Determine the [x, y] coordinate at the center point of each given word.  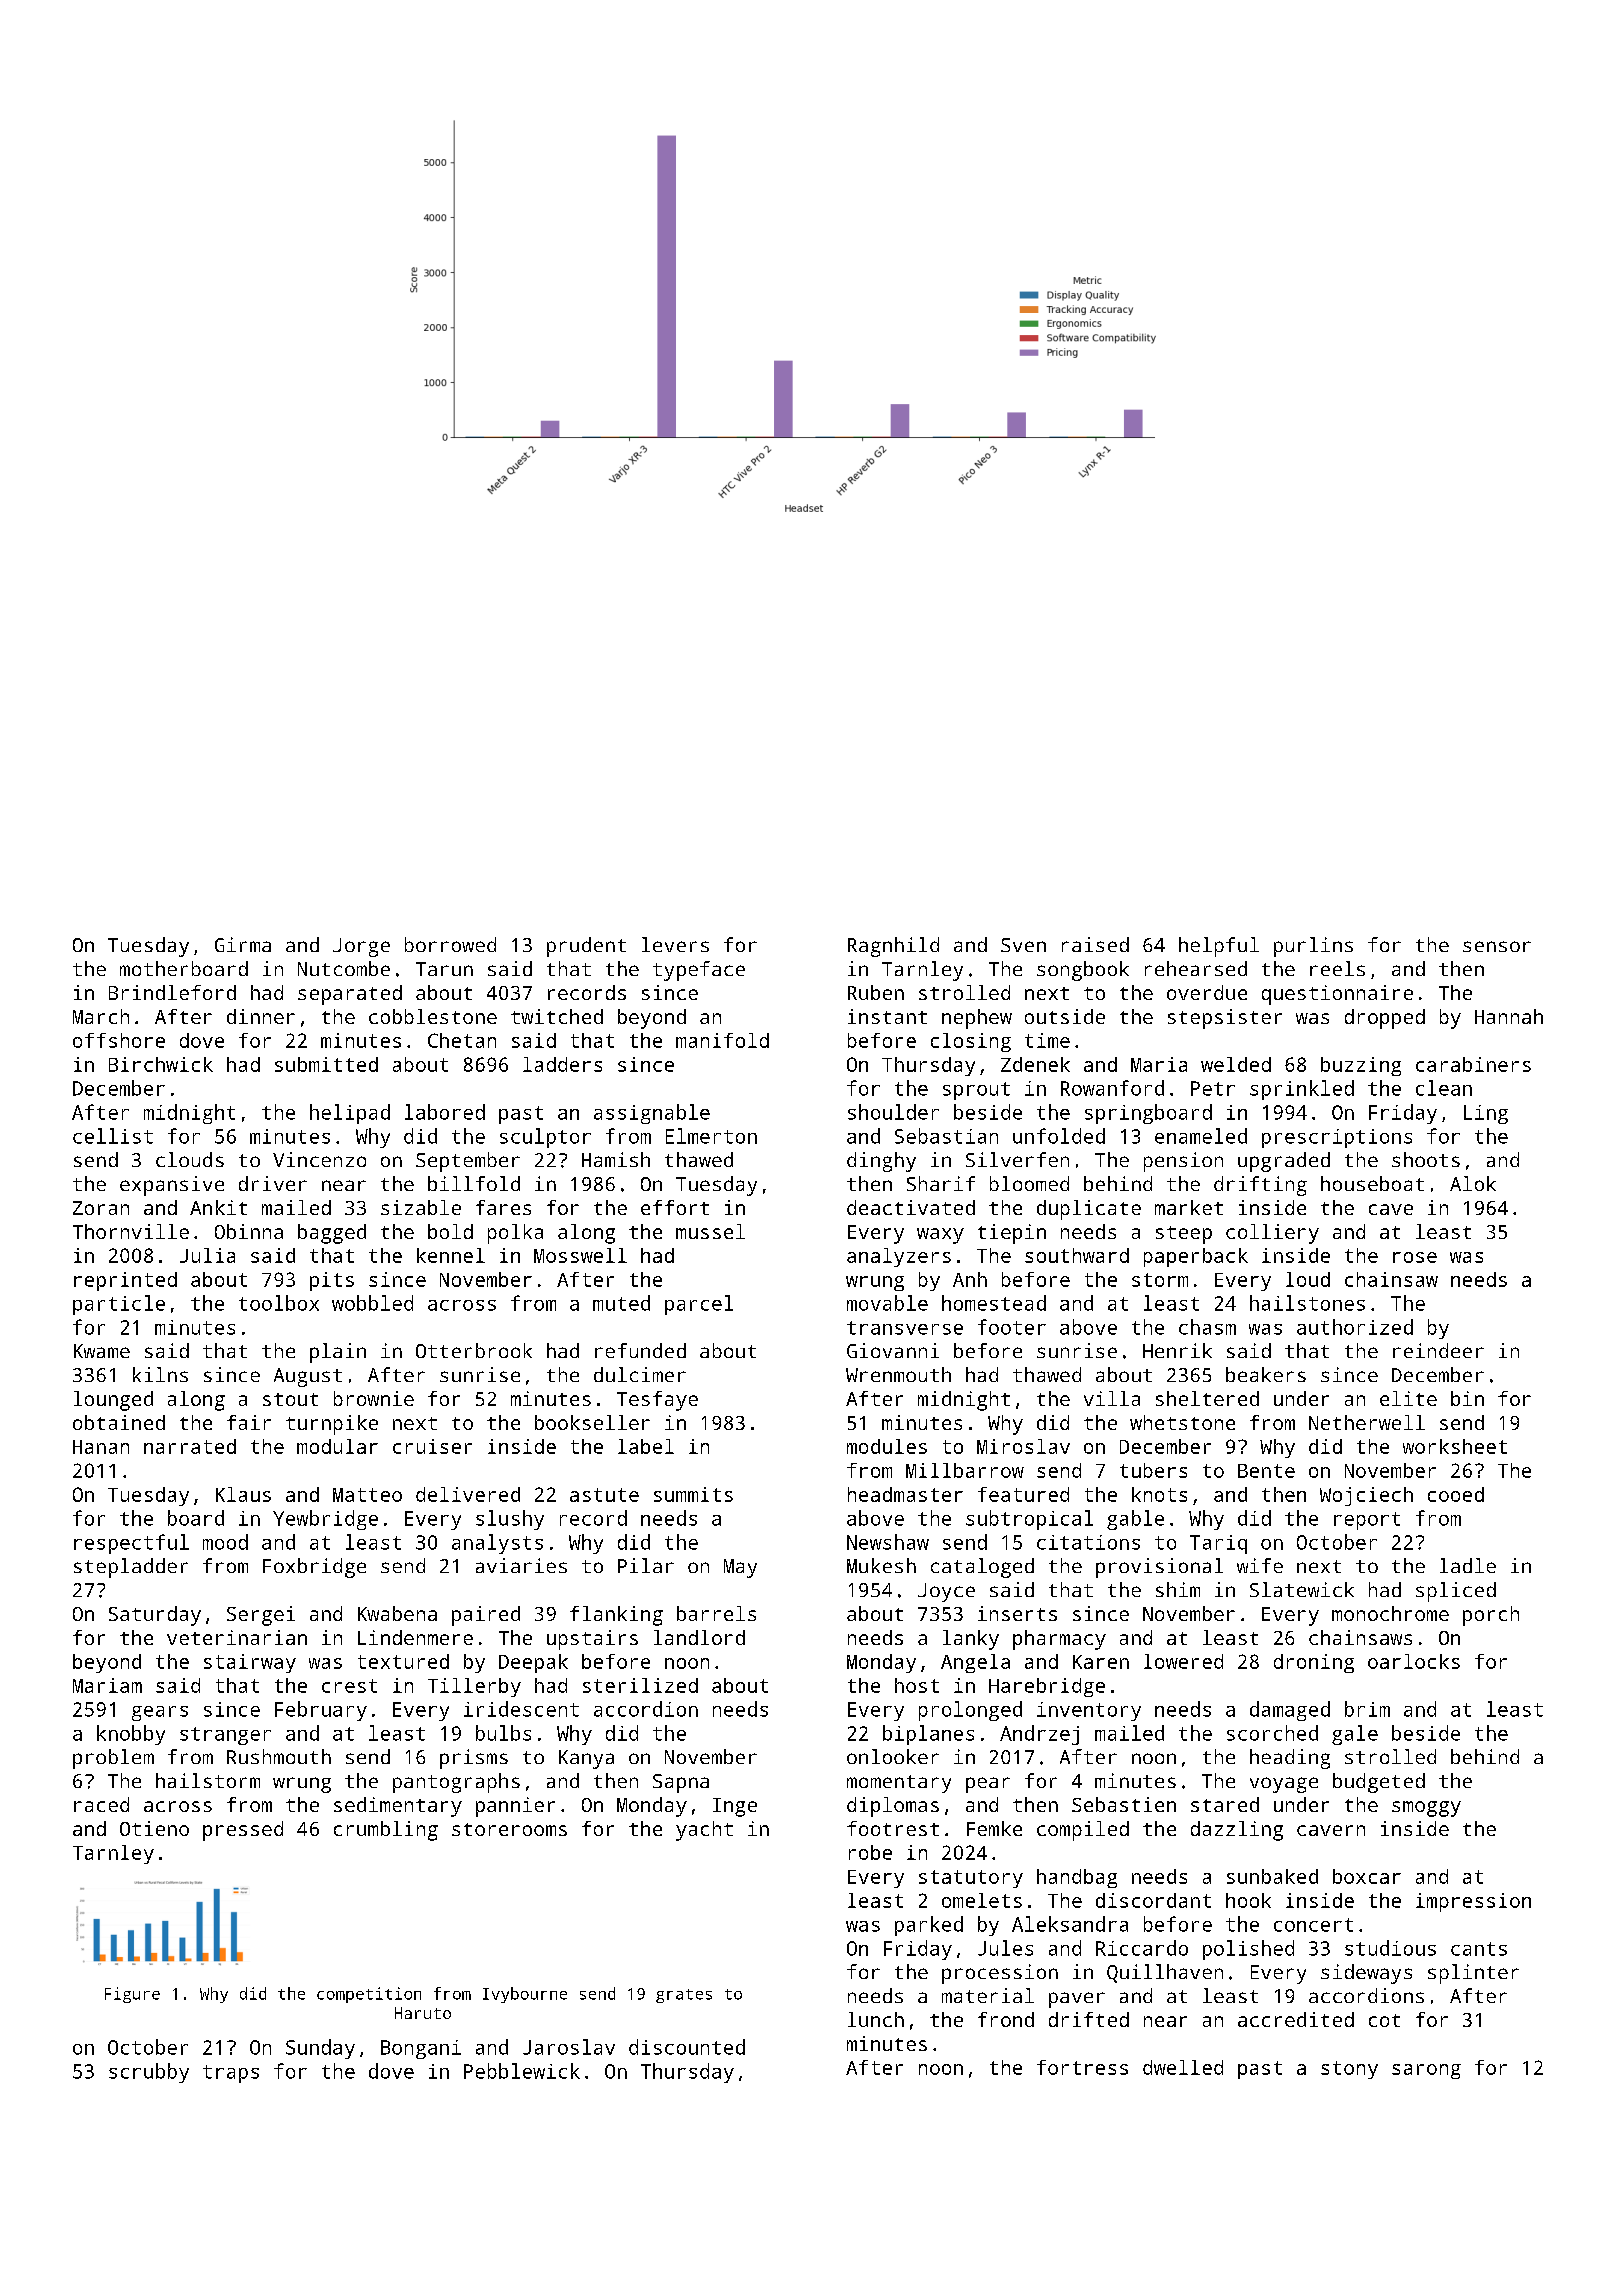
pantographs [456, 1783]
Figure [132, 1995]
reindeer [1438, 1350]
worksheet [1455, 1446]
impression [1473, 1902]
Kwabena [397, 1613]
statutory [971, 1879]
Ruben [876, 992]
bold [450, 1231]
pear [988, 1785]
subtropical [1029, 1520]
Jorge [361, 947]
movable [887, 1303]
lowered [1183, 1661]
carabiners [1473, 1064]
